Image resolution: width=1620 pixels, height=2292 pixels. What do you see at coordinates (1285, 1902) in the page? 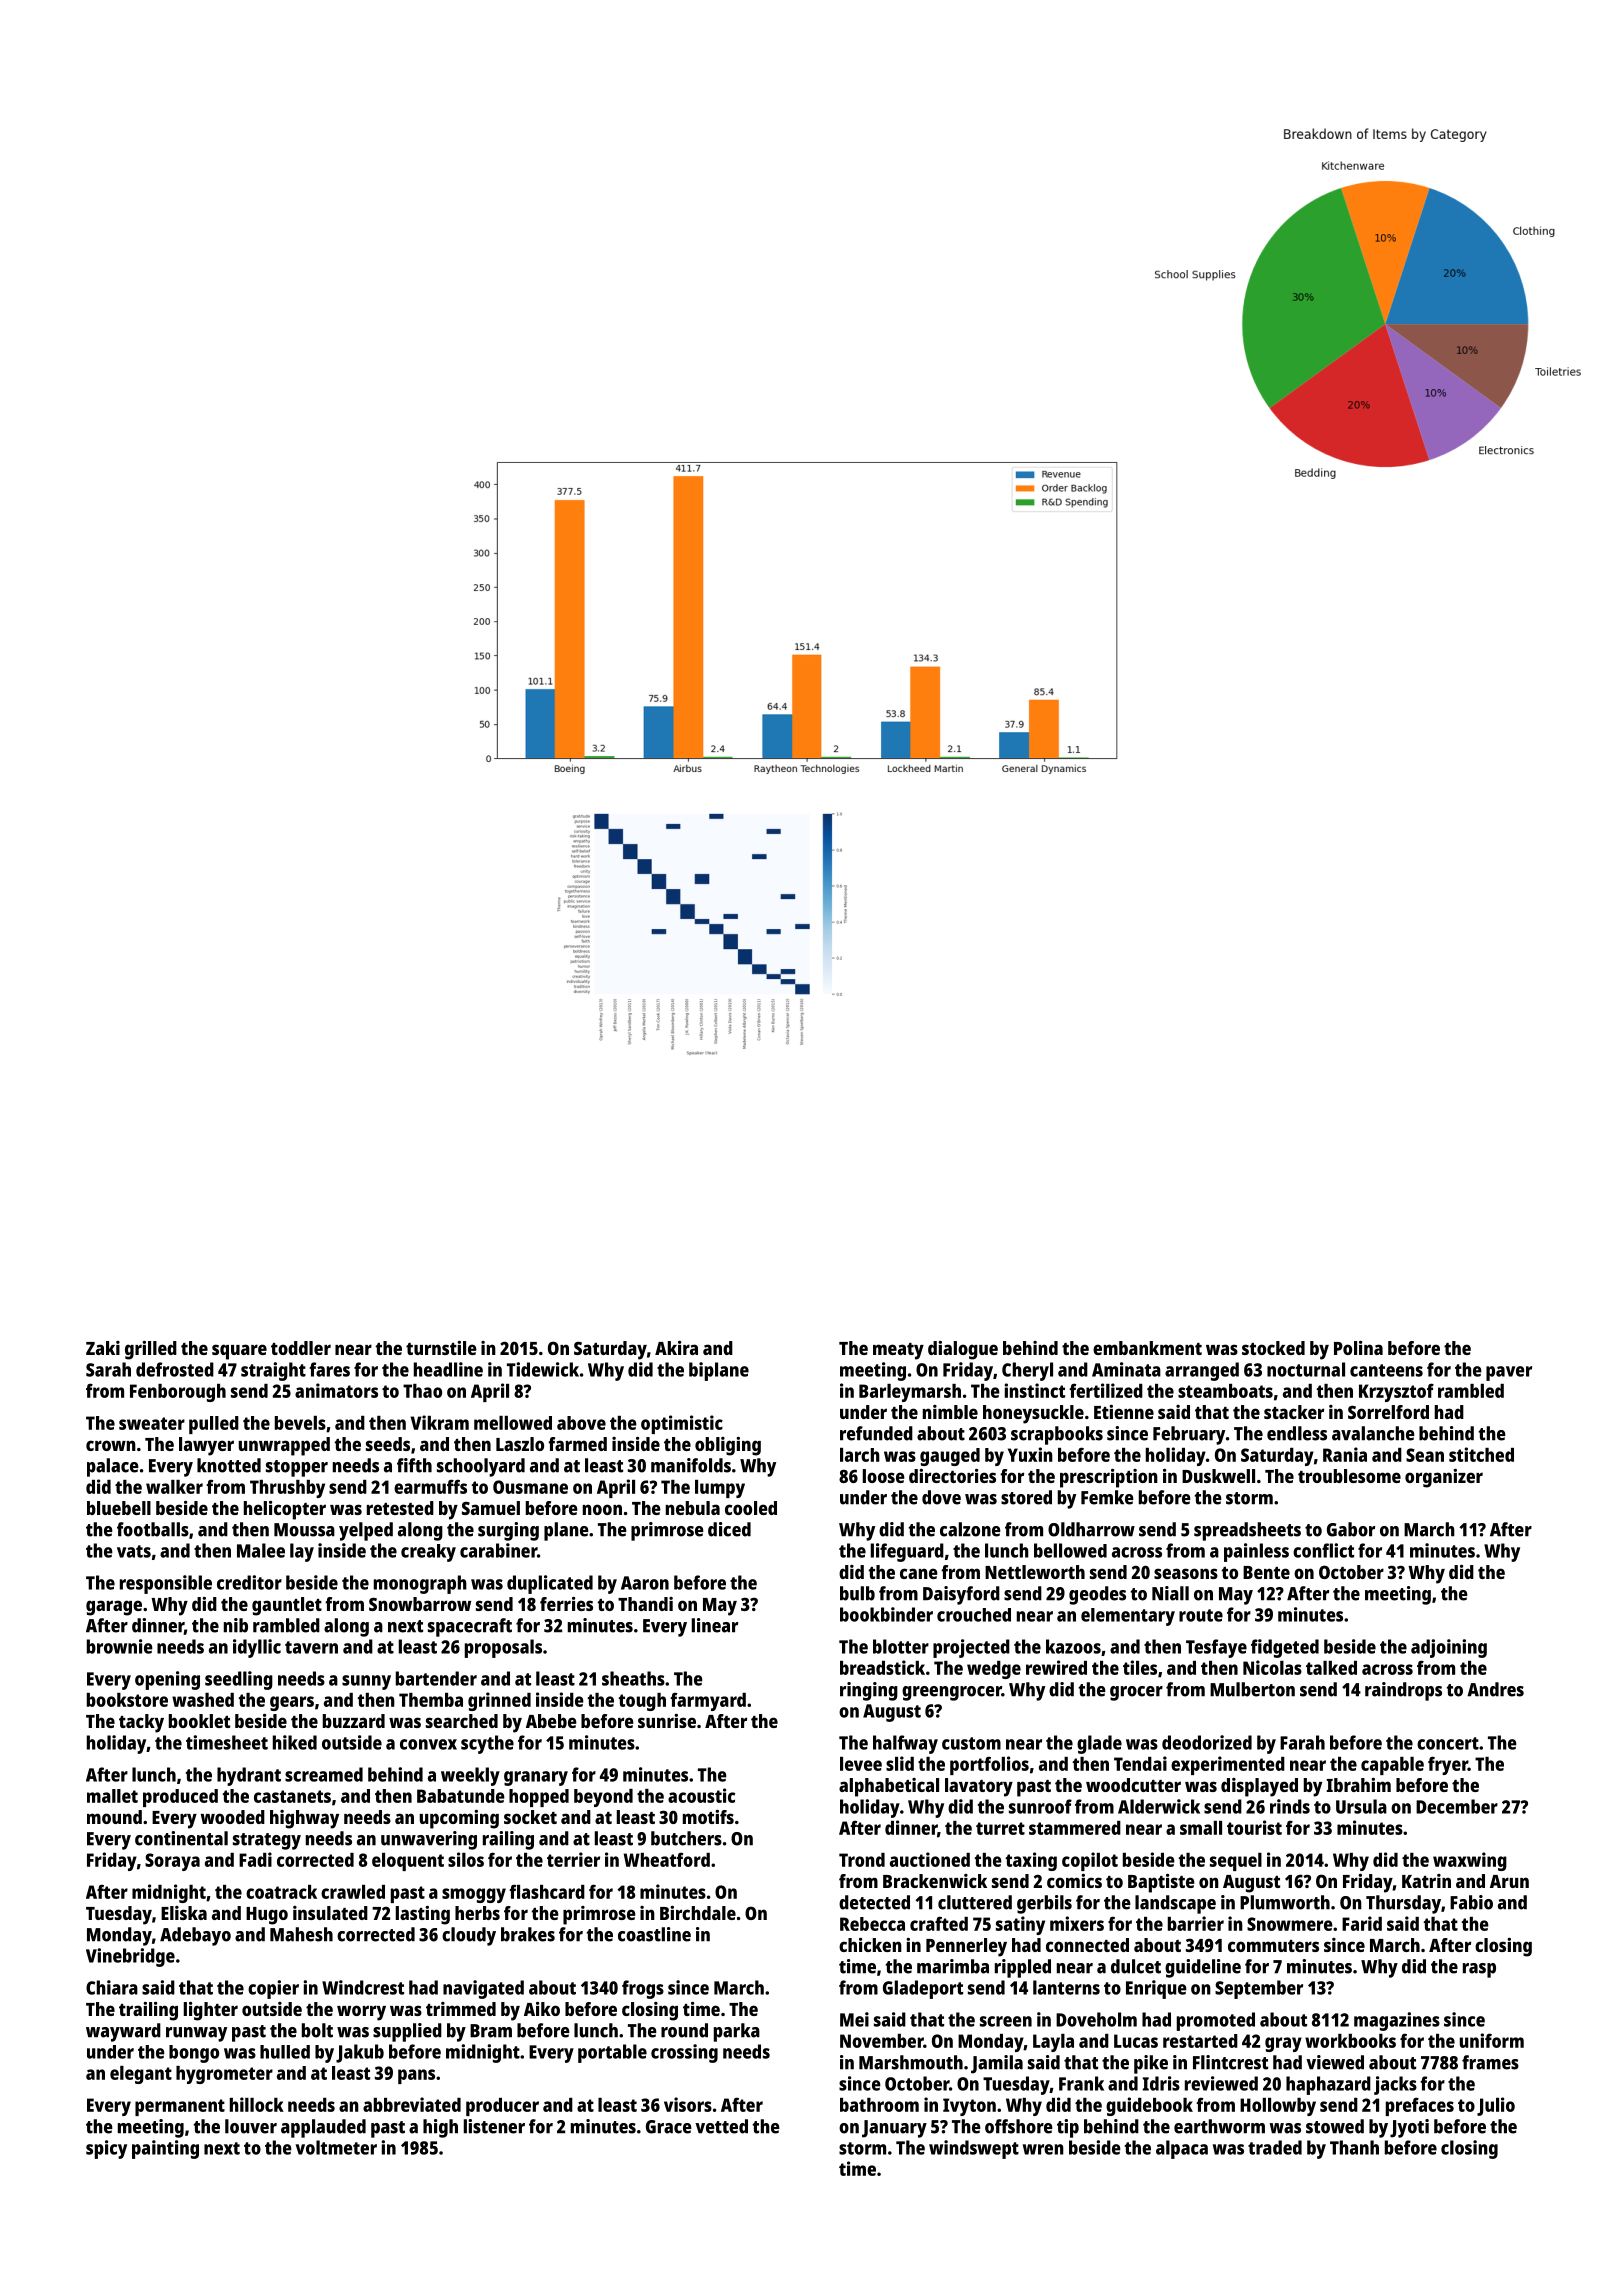
I see `Plumworth` at bounding box center [1285, 1902].
